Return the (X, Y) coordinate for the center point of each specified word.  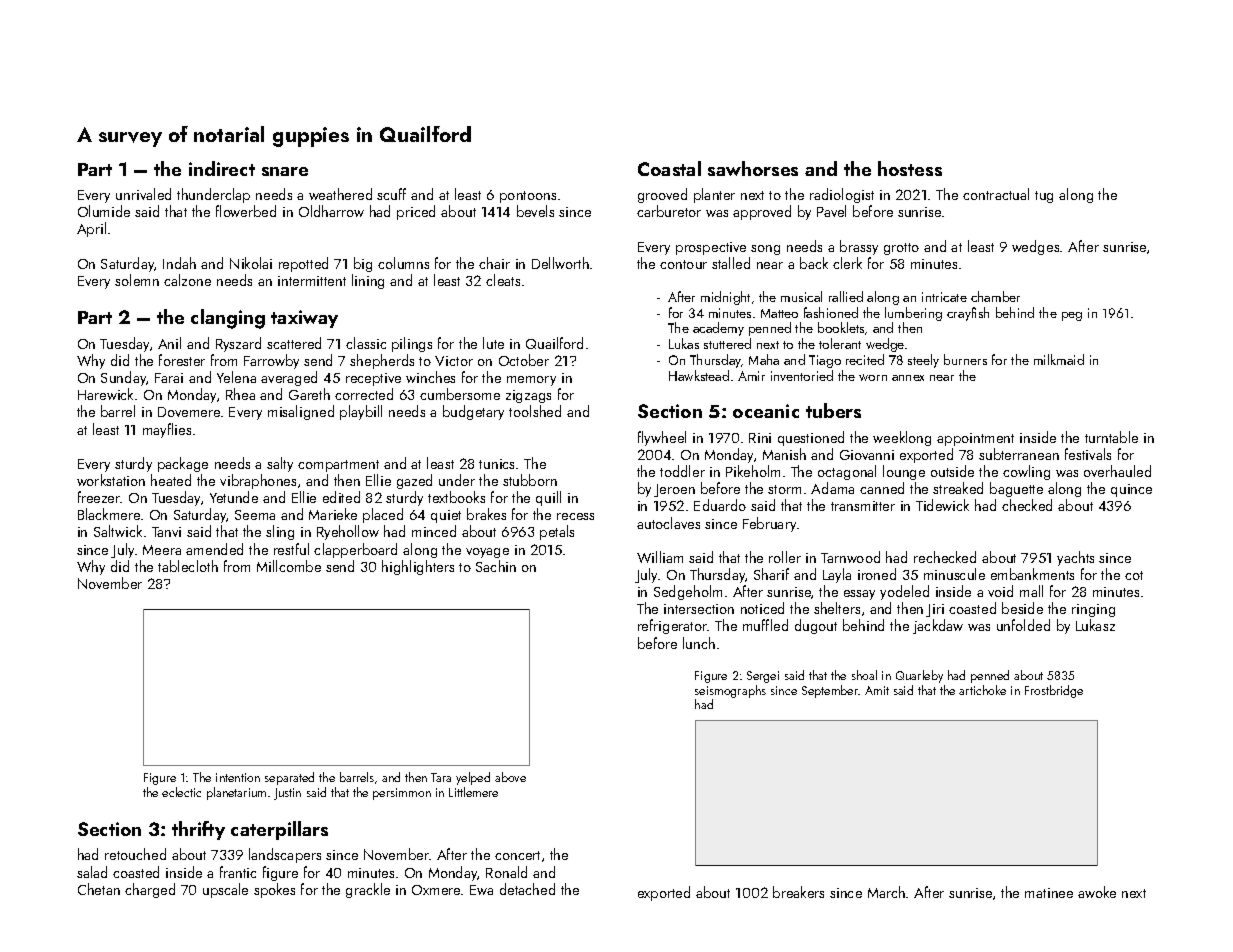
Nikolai (251, 263)
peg (1072, 316)
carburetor (669, 211)
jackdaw (938, 626)
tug (1044, 197)
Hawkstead (699, 375)
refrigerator (673, 626)
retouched (135, 854)
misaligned (301, 412)
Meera (162, 550)
